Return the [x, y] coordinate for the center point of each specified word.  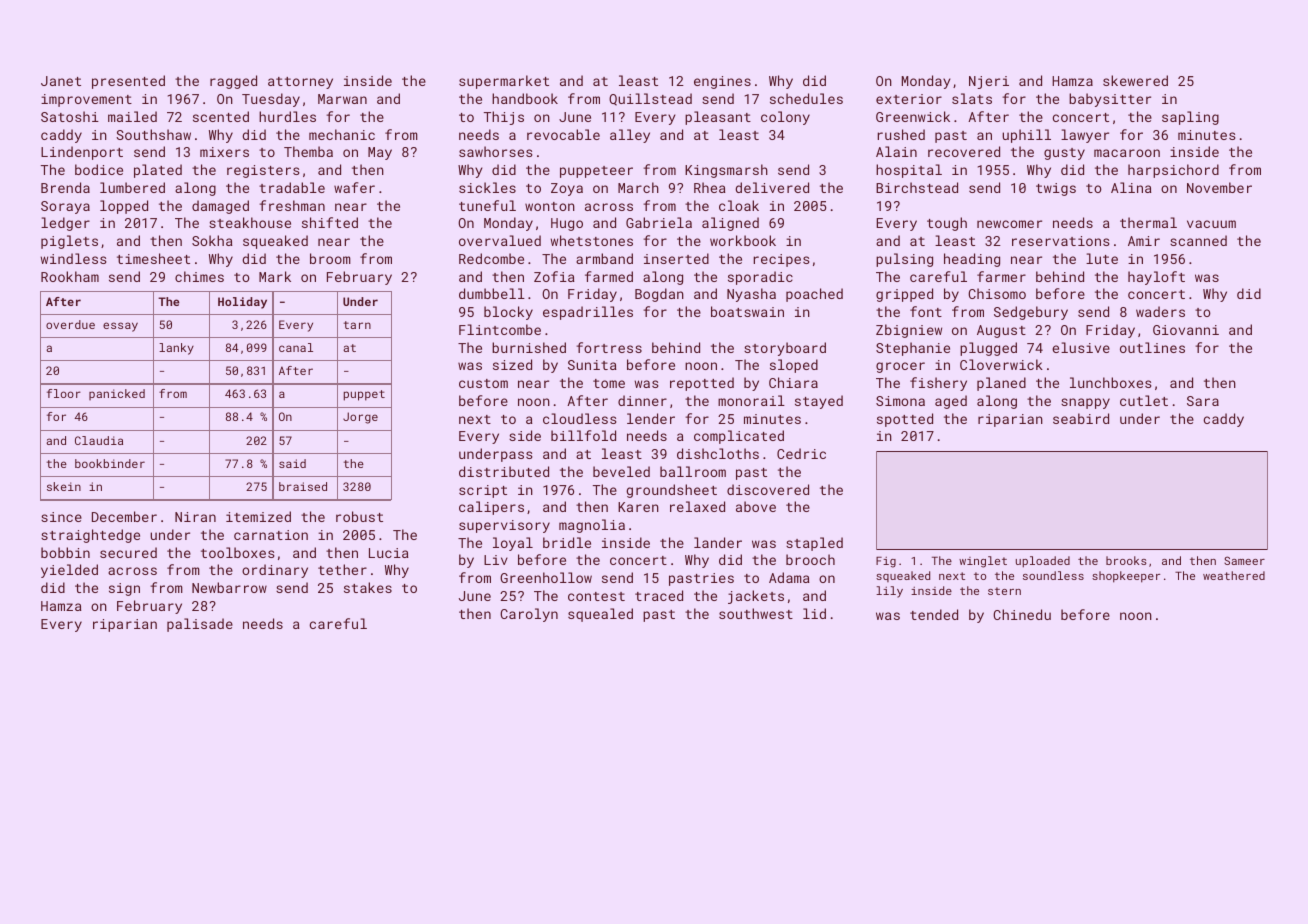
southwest [756, 613]
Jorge [360, 418]
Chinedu [1022, 614]
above [756, 506]
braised [303, 486]
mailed [132, 116]
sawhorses [495, 151]
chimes [199, 276]
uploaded [1043, 562]
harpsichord [1173, 171]
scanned [1198, 240]
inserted [676, 258]
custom [483, 383]
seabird [1081, 418]
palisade [200, 625]
